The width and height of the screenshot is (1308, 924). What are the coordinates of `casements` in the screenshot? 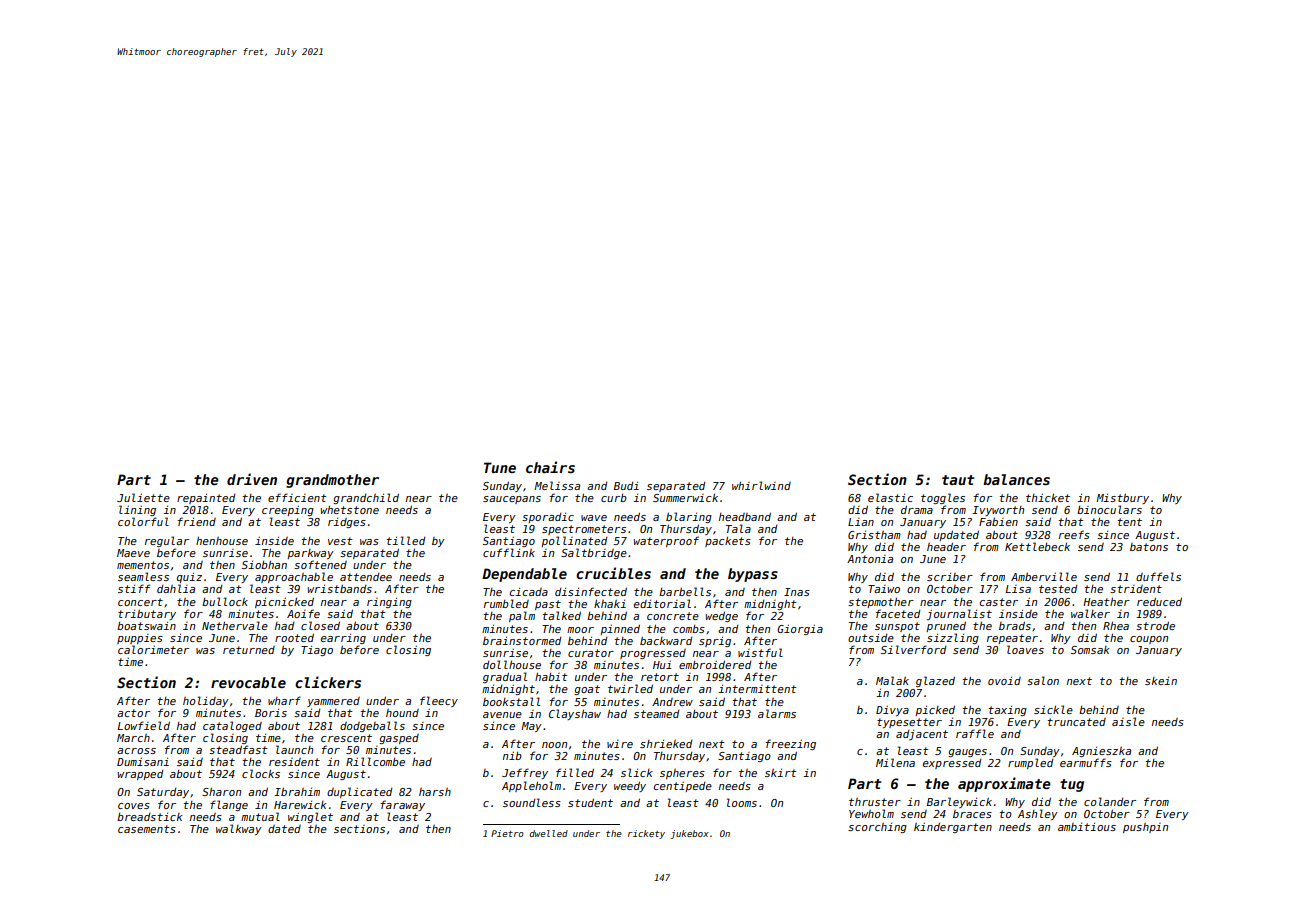 It's located at (147, 829).
